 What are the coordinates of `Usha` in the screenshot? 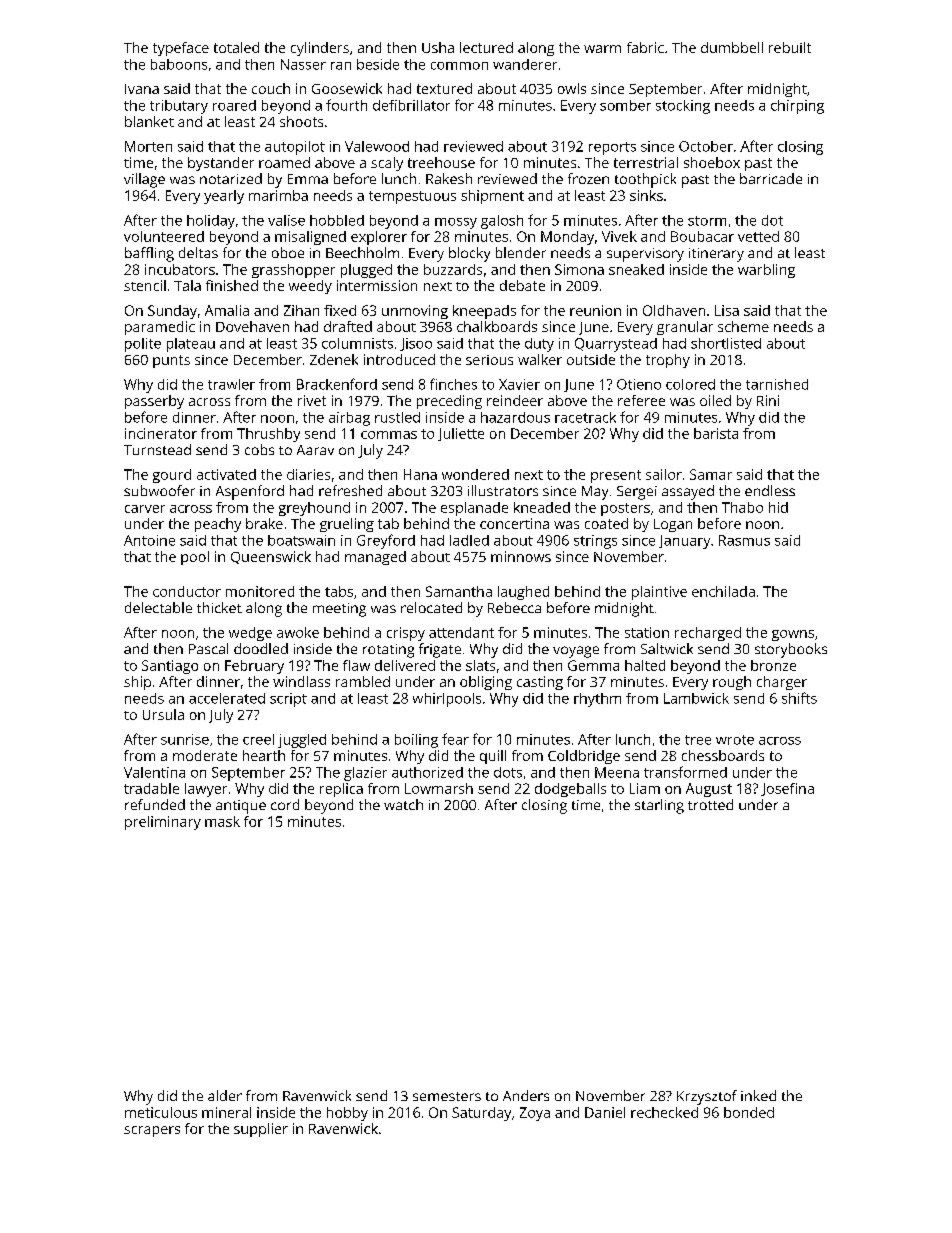 It's located at (438, 47).
